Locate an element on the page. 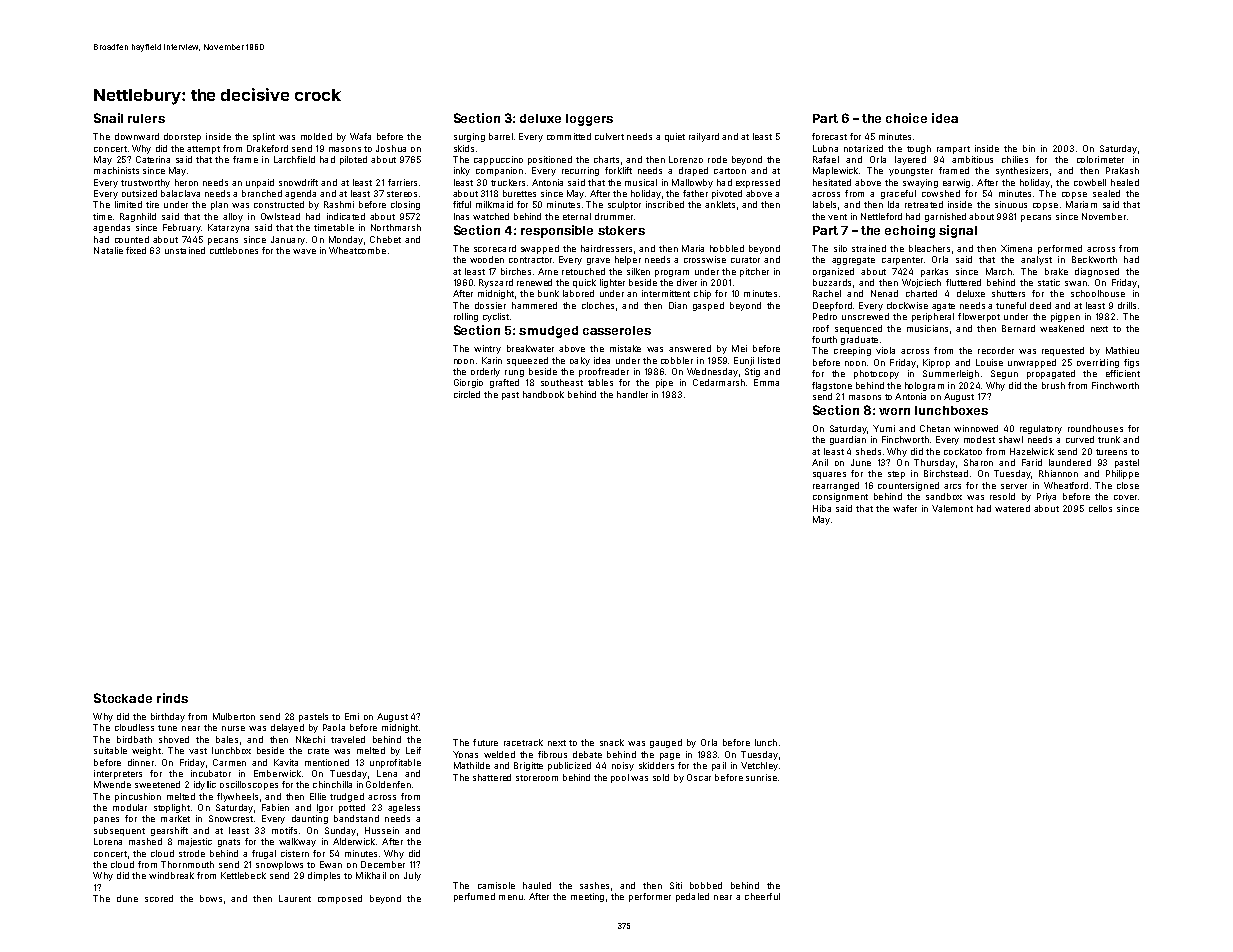 The height and width of the page is (952, 1233). gauged is located at coordinates (666, 743).
